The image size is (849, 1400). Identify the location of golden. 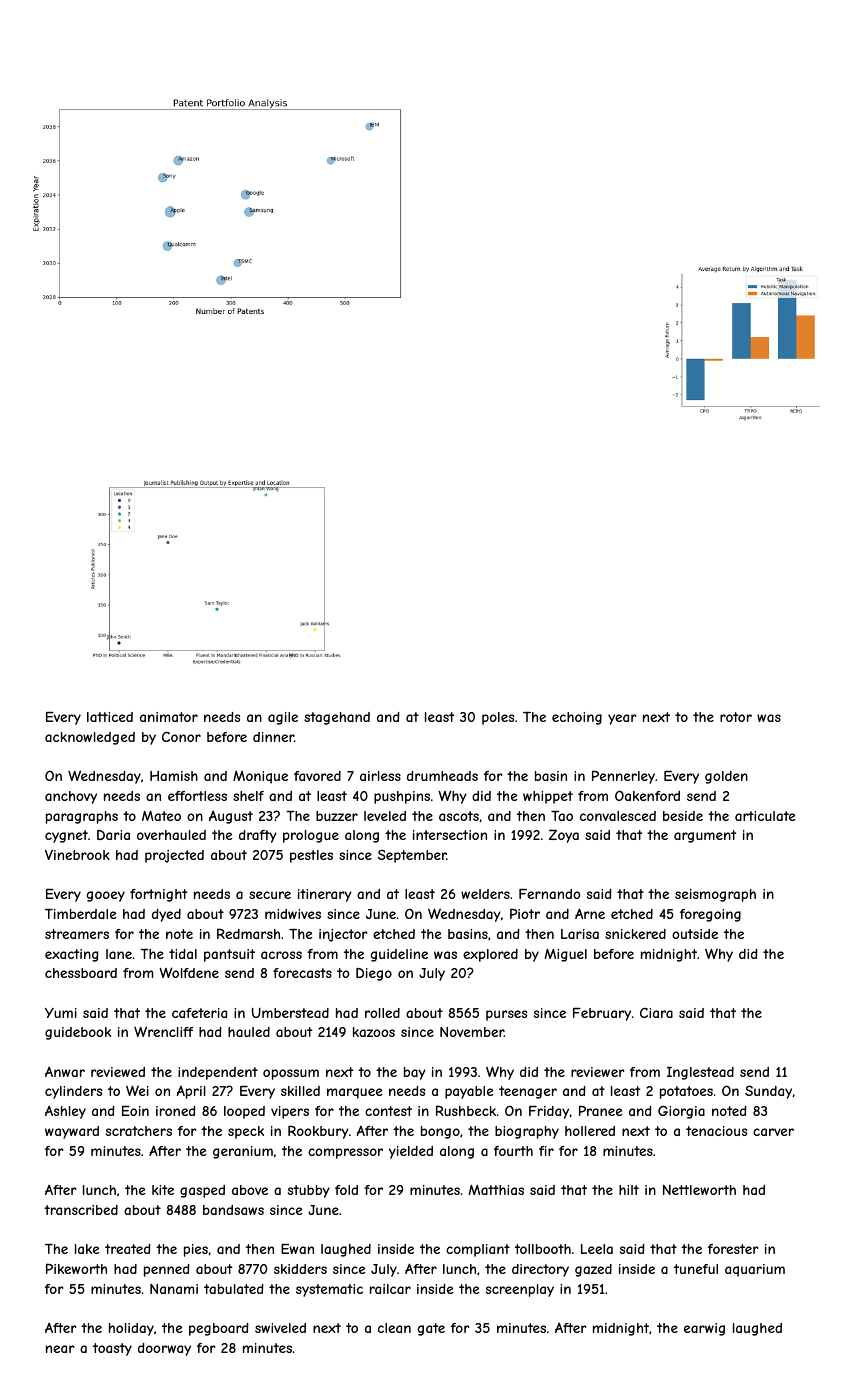
(726, 777).
